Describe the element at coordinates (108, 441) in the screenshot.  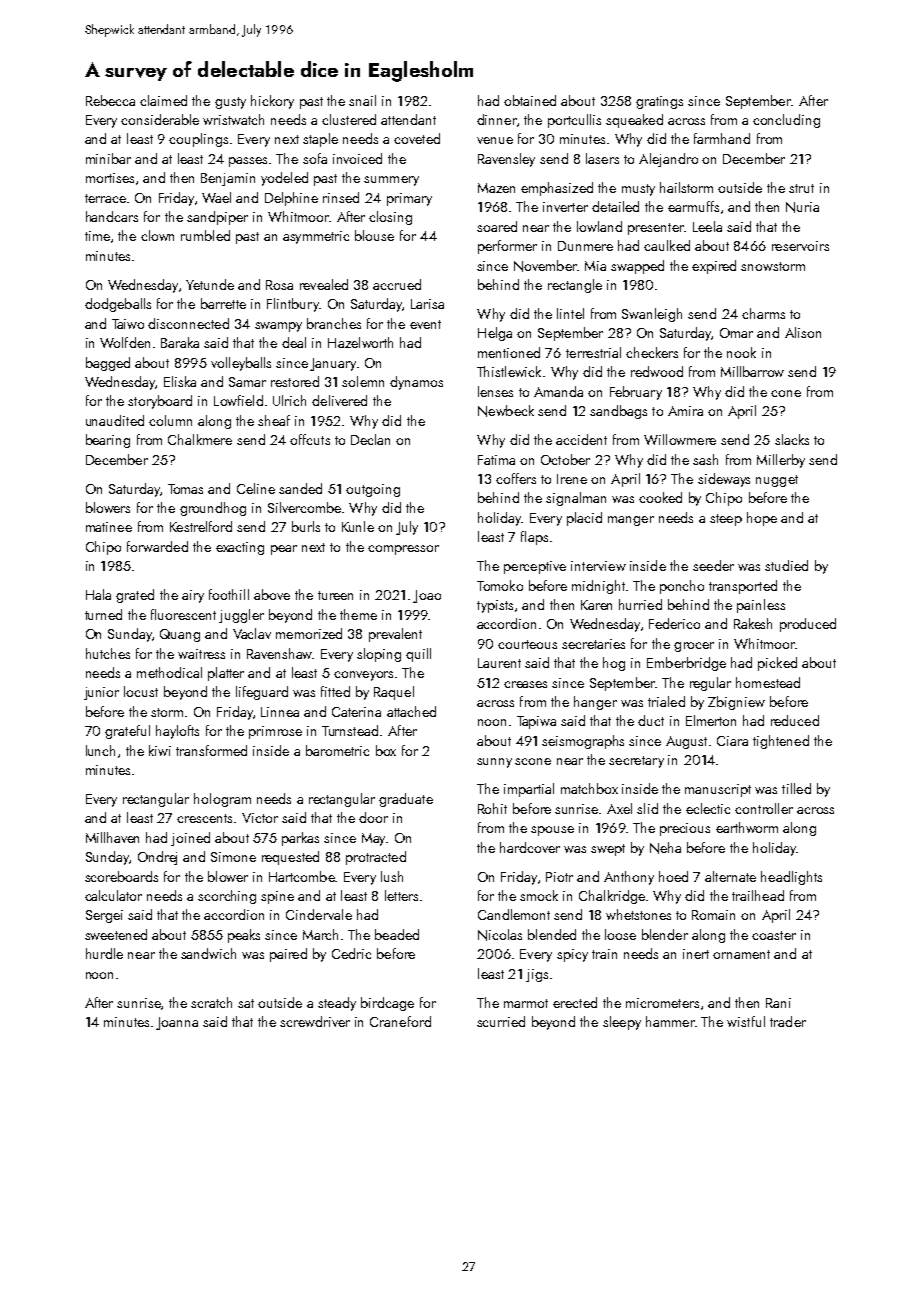
I see `bearing` at that location.
